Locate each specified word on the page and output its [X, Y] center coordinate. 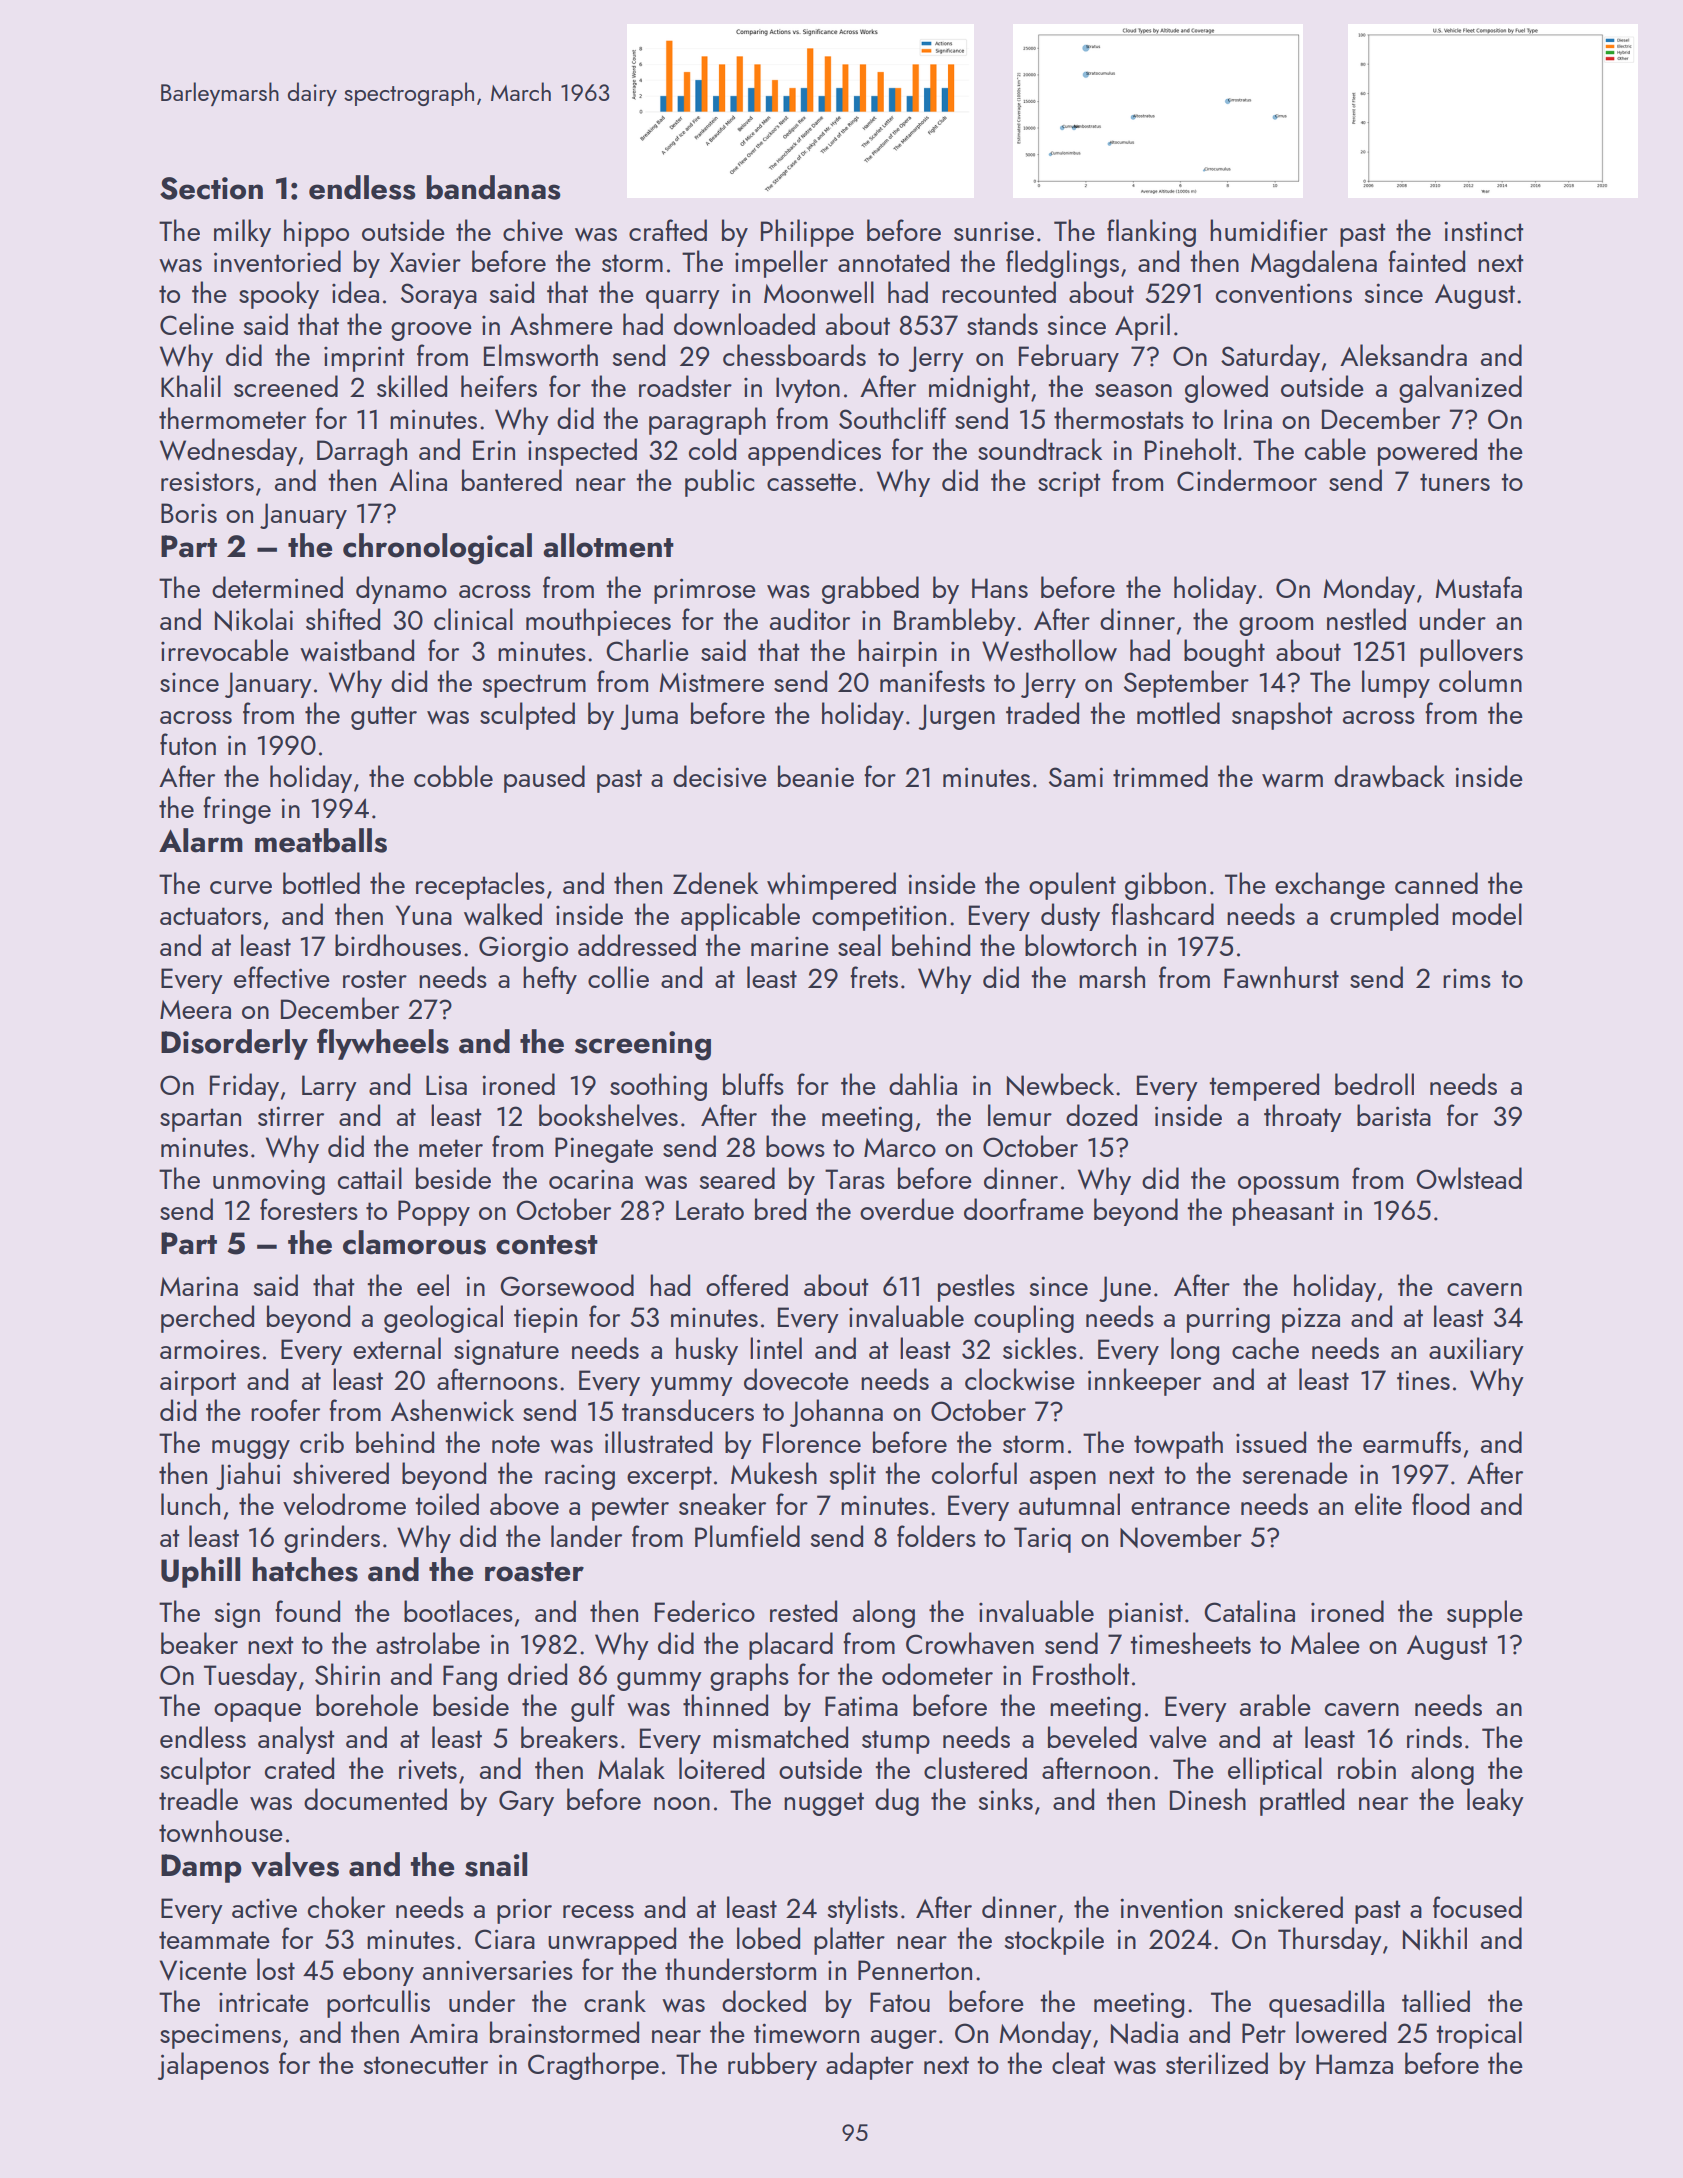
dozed [1101, 1115]
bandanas [493, 187]
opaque [257, 1712]
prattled [1302, 1802]
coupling [1024, 1319]
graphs [749, 1677]
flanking [1151, 233]
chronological [437, 549]
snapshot [1282, 716]
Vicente [203, 1970]
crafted [668, 230]
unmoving [269, 1182]
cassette [811, 482]
